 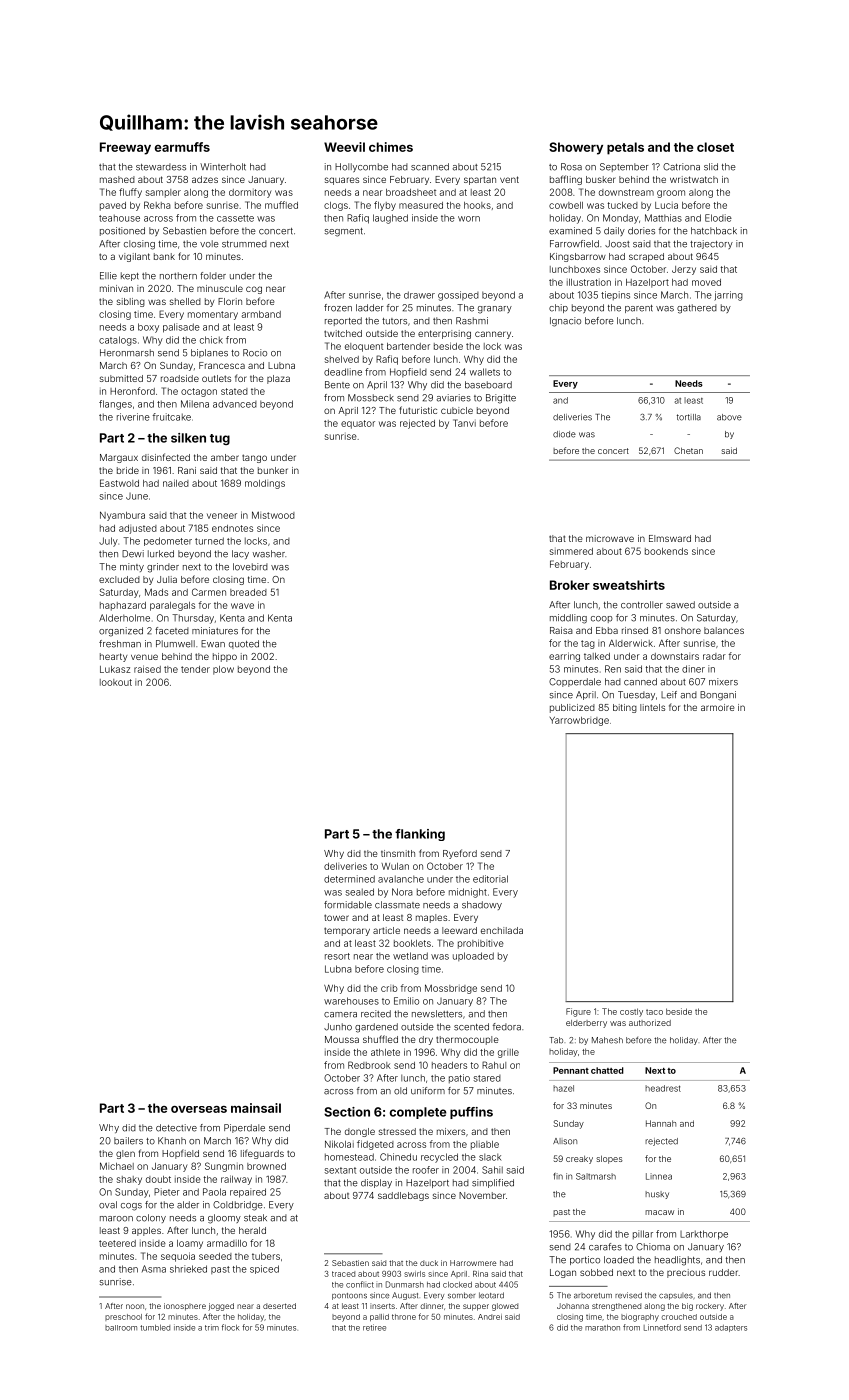 What do you see at coordinates (429, 1263) in the document?
I see `duck` at bounding box center [429, 1263].
